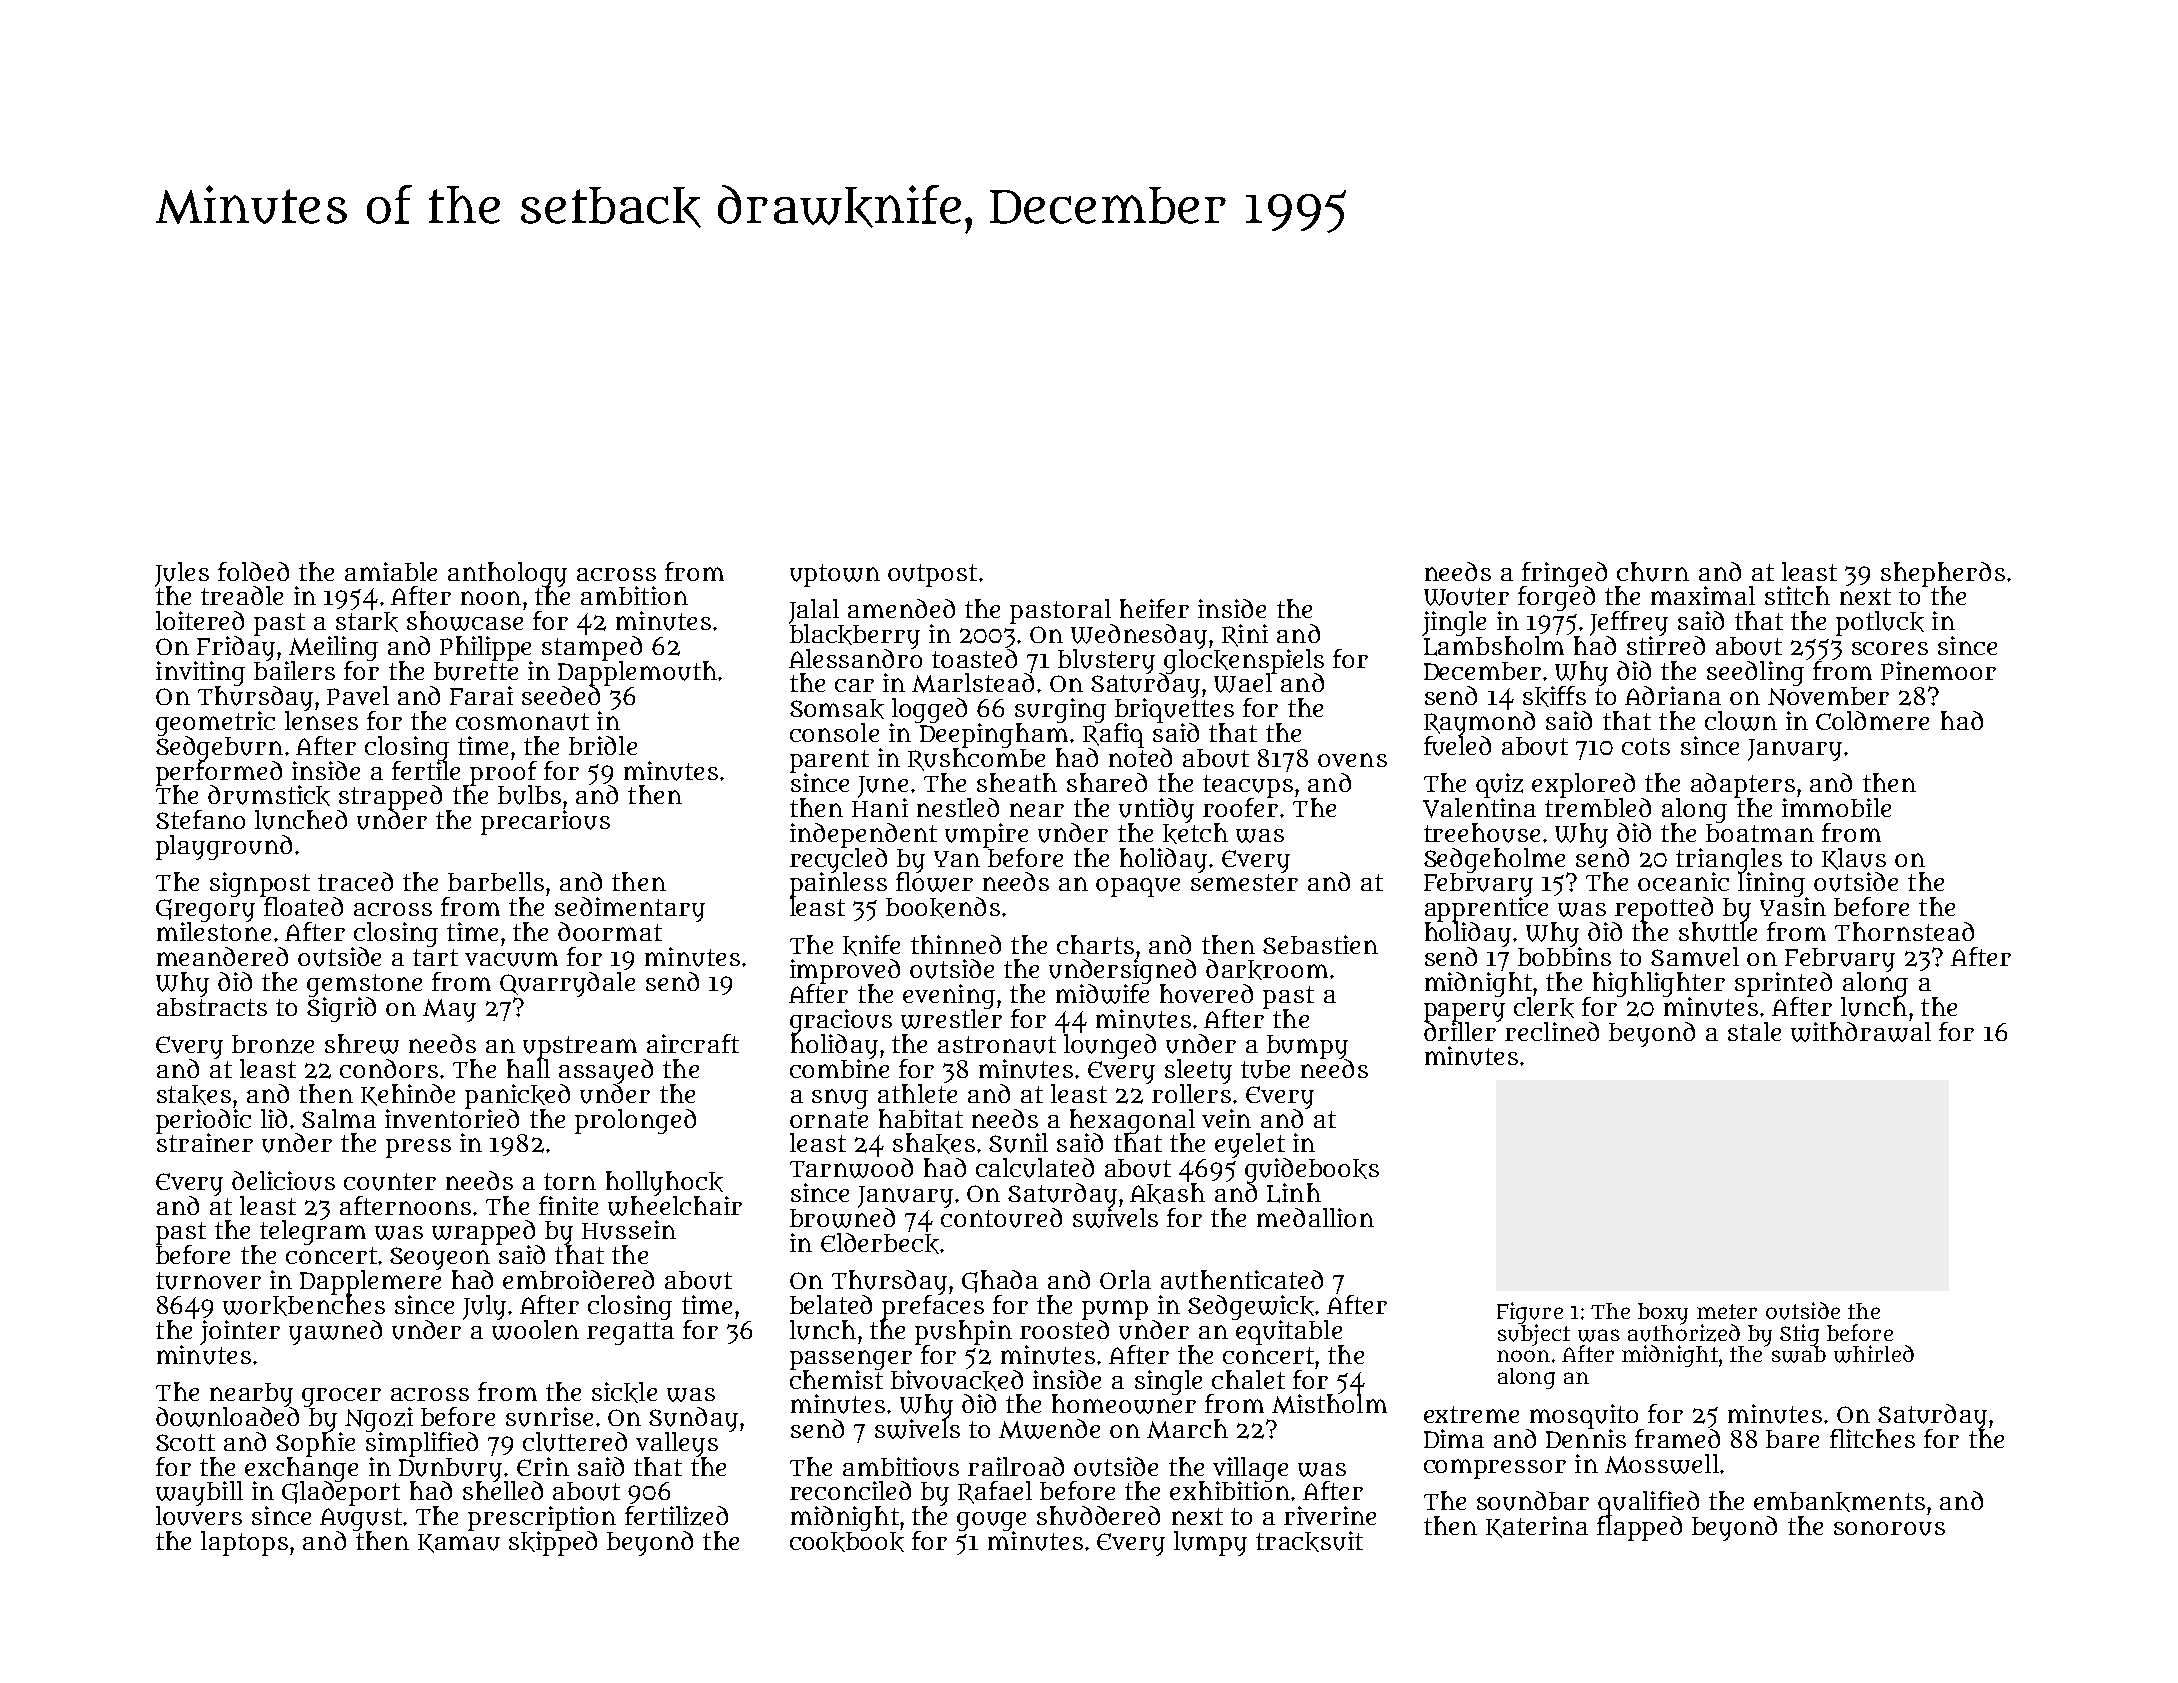  I want to click on Kamau, so click(459, 1543).
